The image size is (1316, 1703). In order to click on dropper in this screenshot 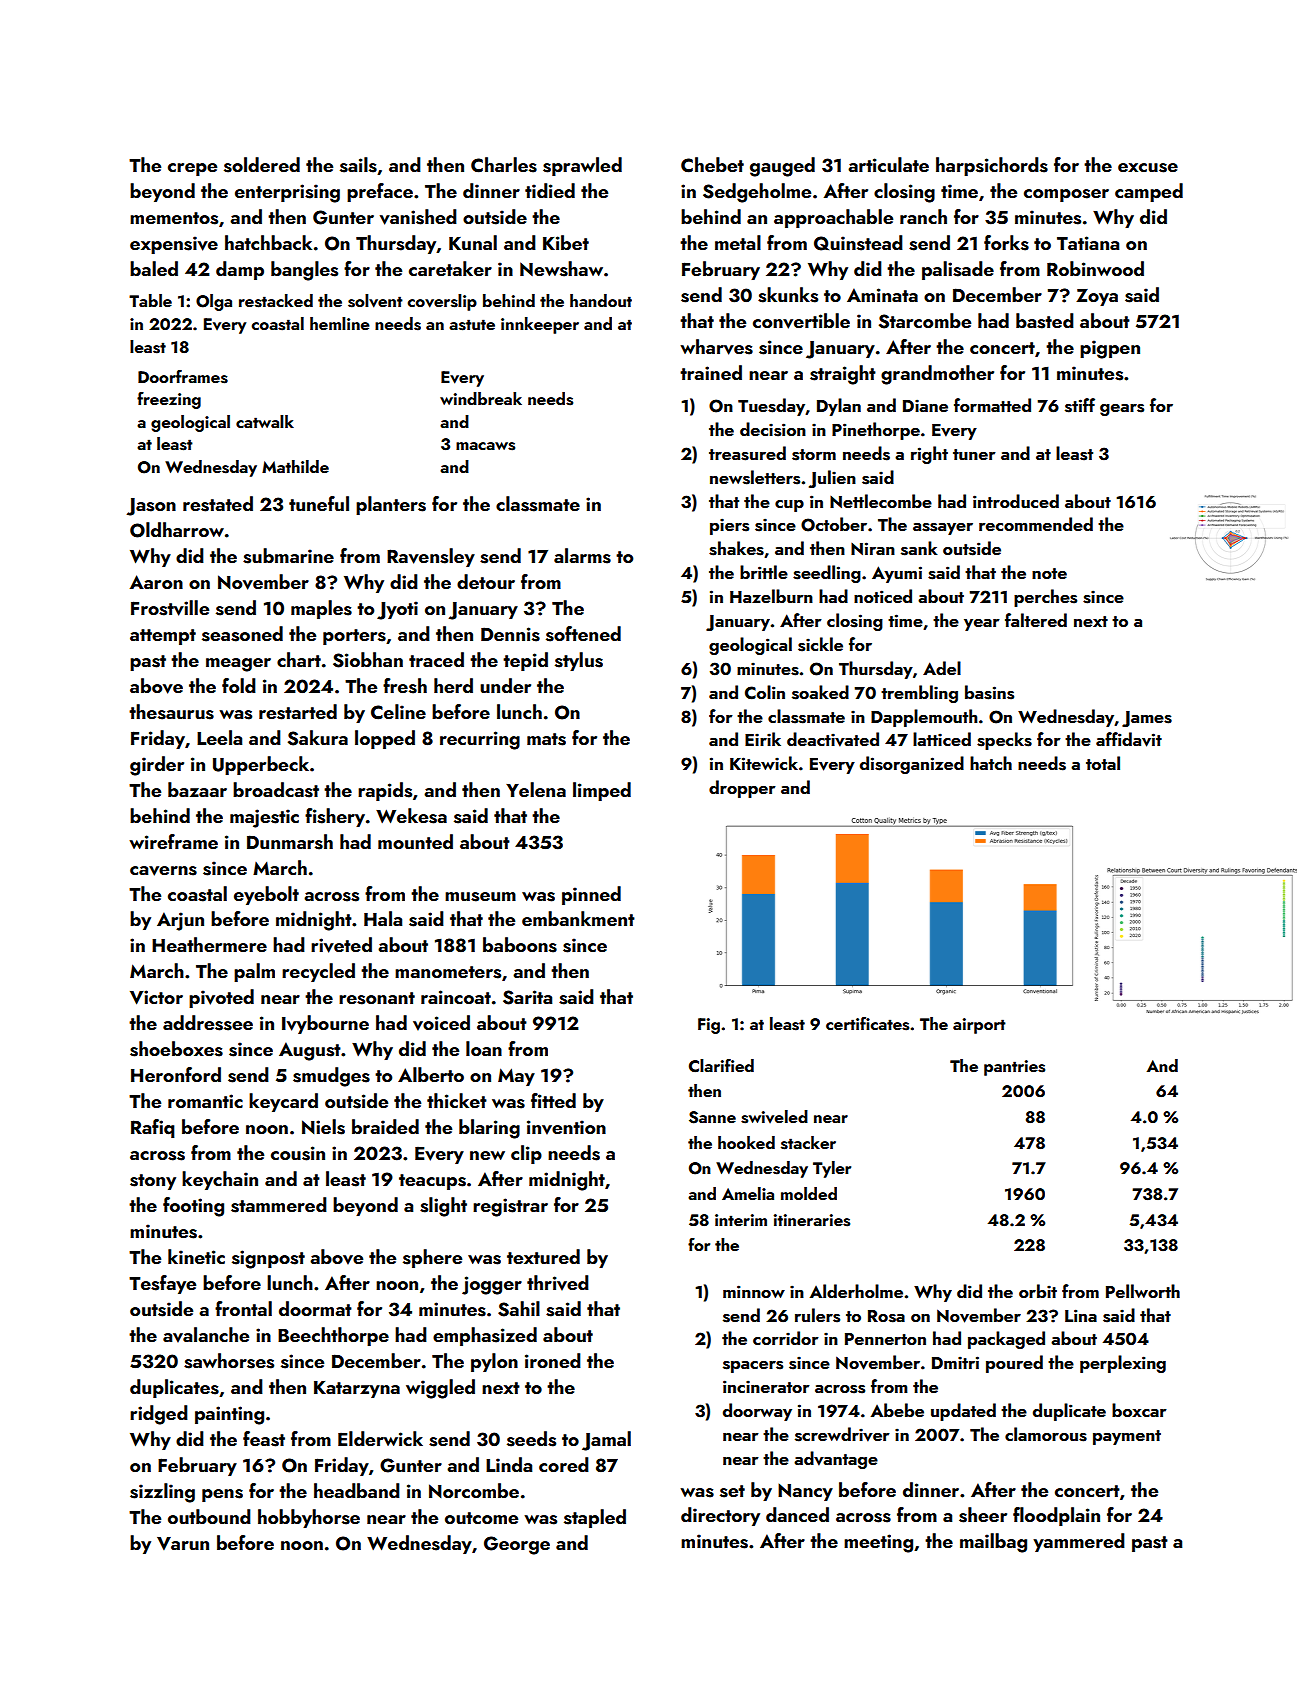, I will do `click(742, 789)`.
